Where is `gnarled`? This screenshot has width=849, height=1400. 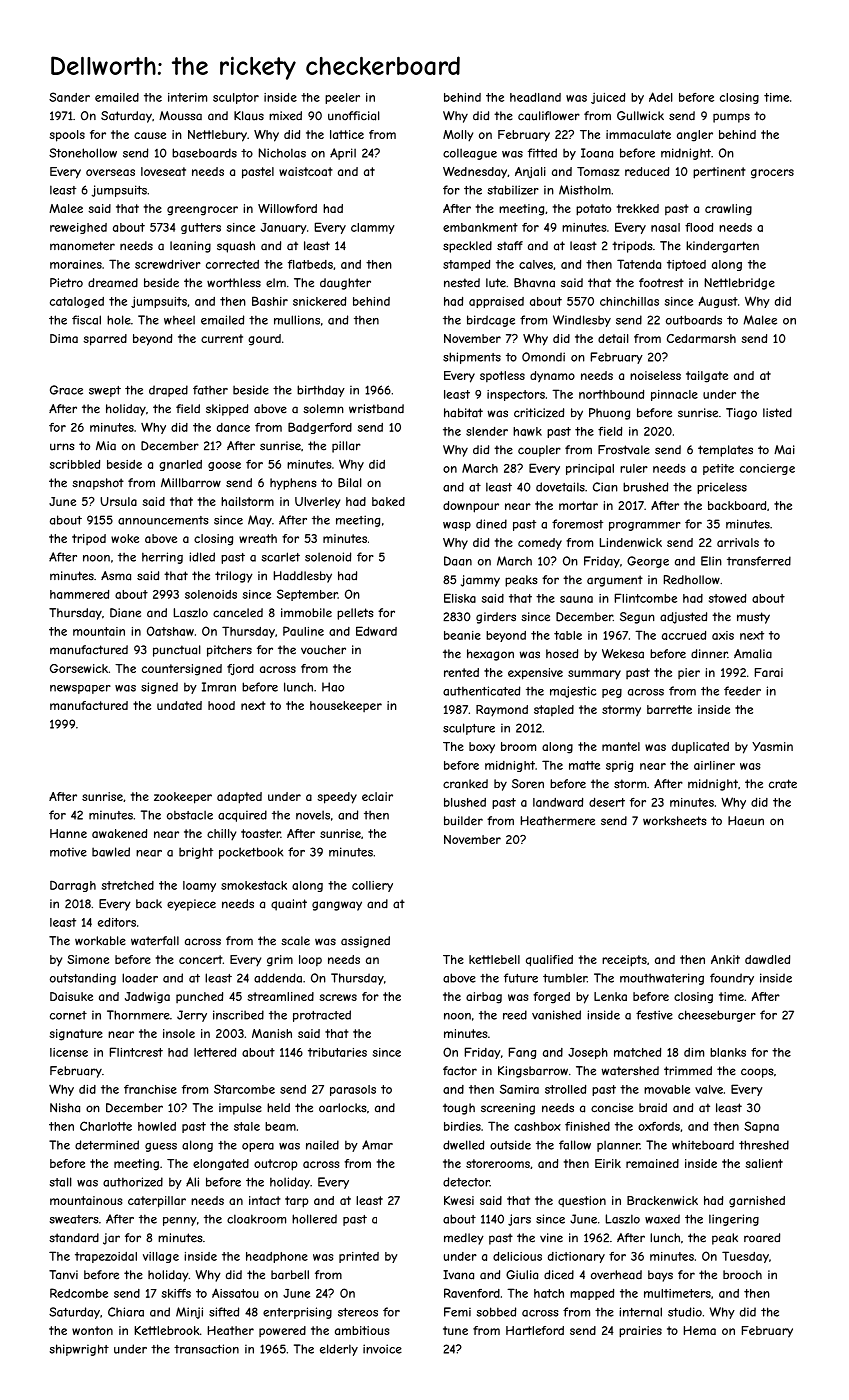 gnarled is located at coordinates (180, 465).
